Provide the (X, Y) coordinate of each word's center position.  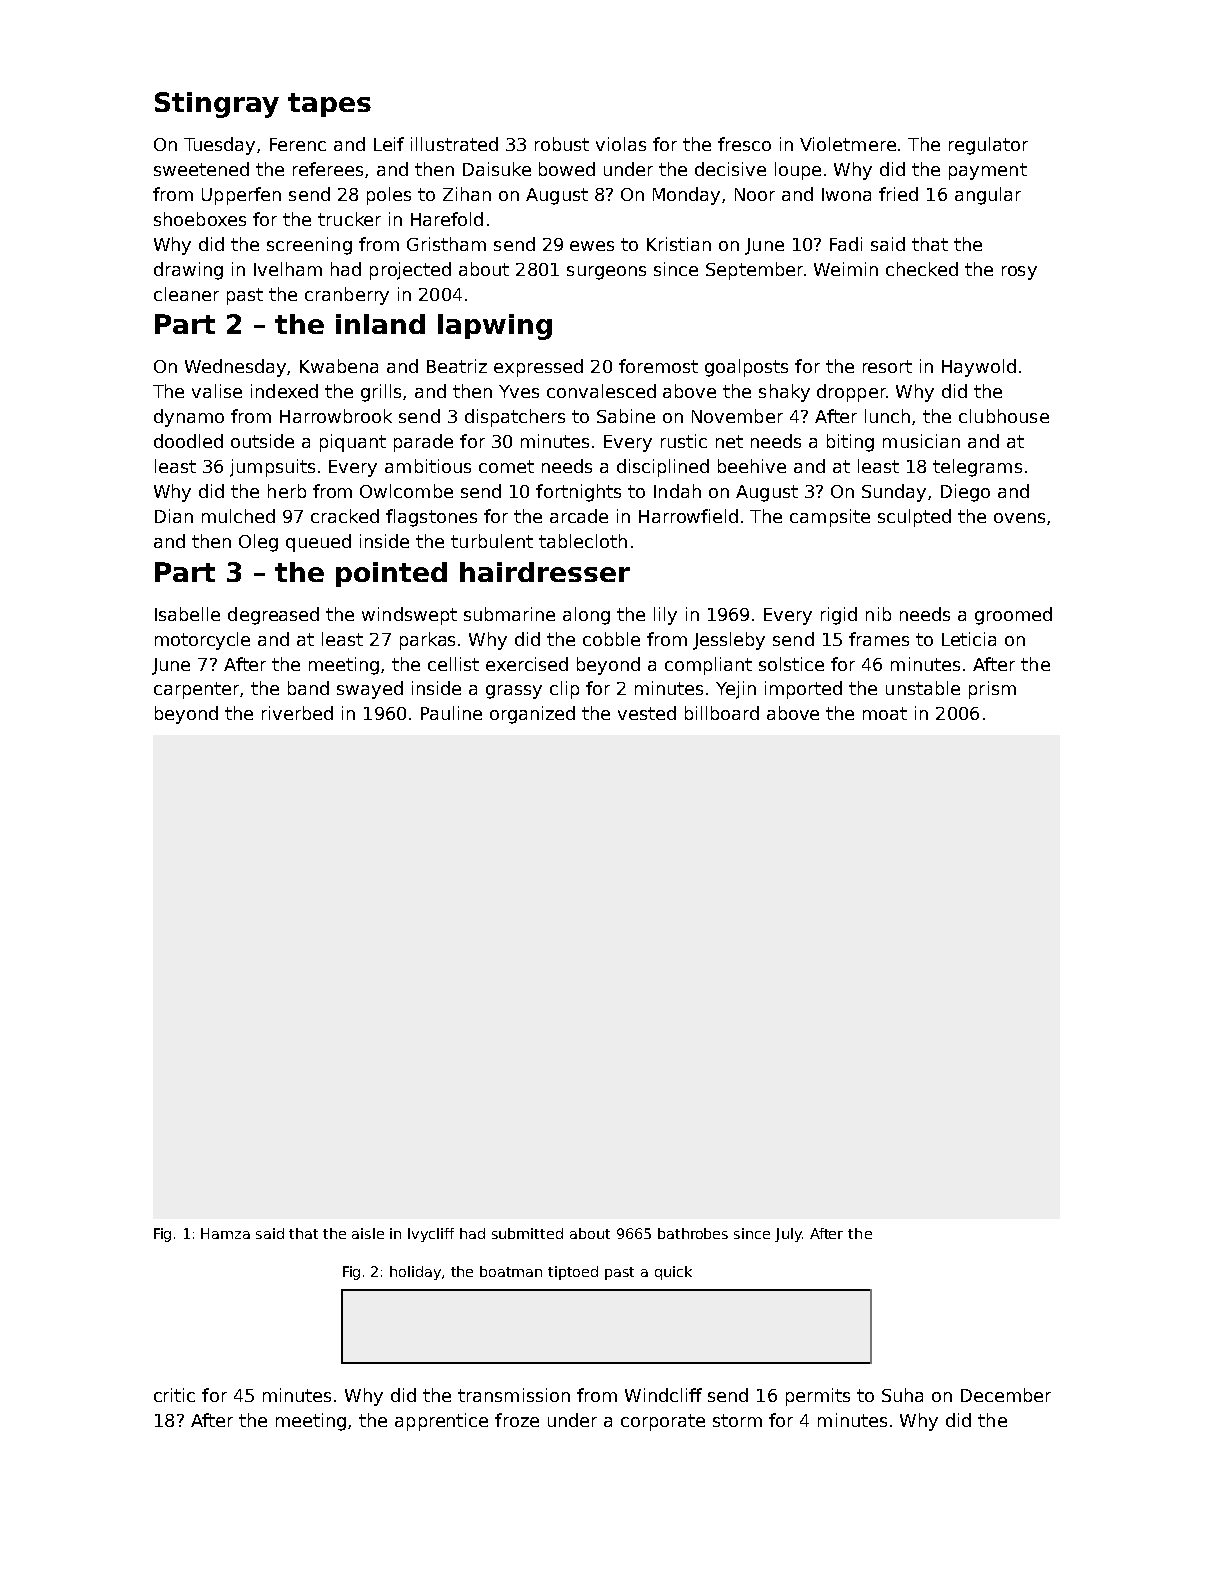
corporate (663, 1422)
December (1006, 1395)
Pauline (451, 713)
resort (887, 366)
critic (174, 1395)
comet (506, 466)
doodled (188, 441)
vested (647, 713)
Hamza (225, 1233)
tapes (329, 105)
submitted (527, 1233)
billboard (722, 713)
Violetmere (848, 144)
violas (621, 144)
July (788, 1235)
